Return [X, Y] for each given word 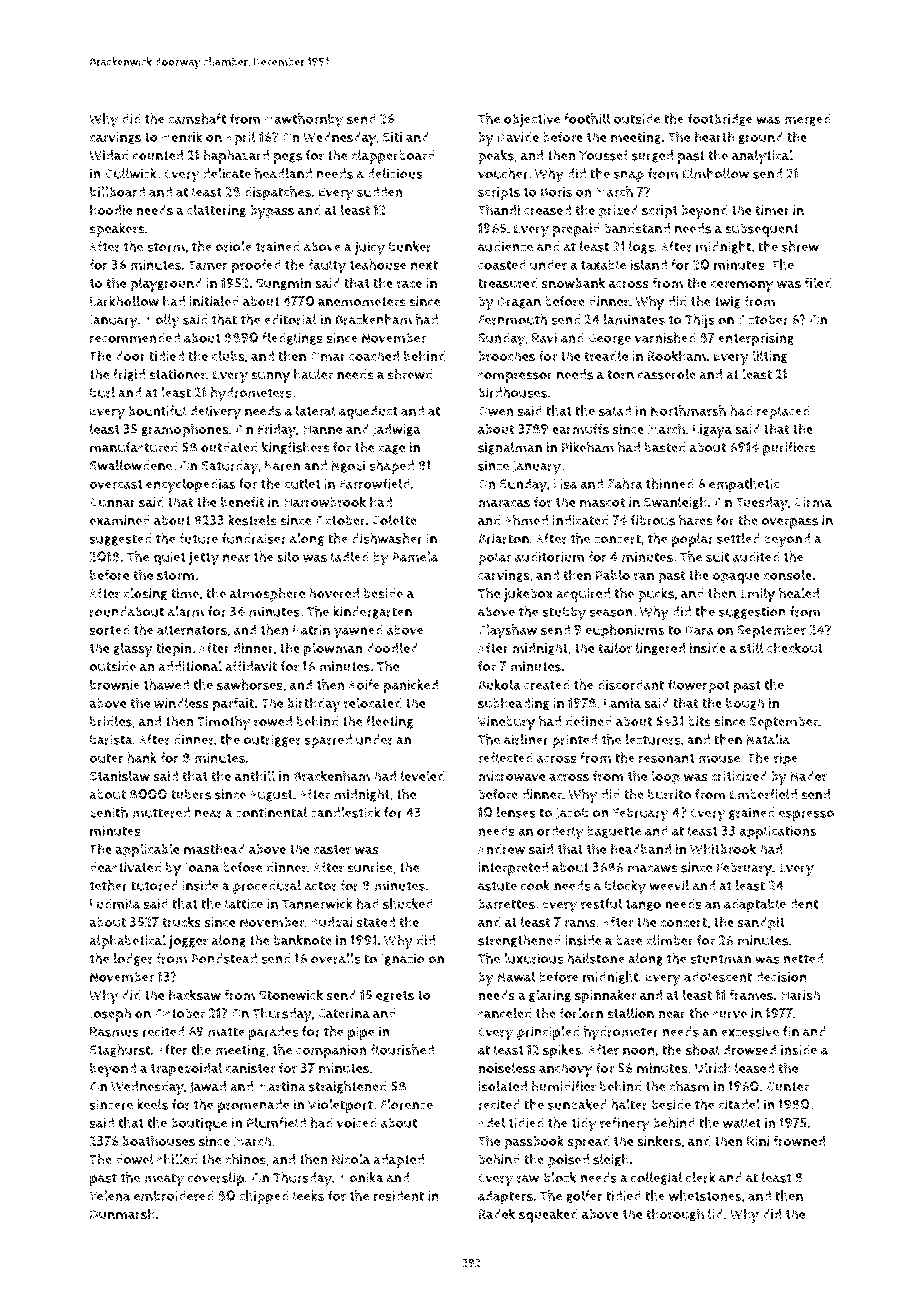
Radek [496, 1213]
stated [376, 922]
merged [807, 119]
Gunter [787, 1087]
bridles [111, 721]
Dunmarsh [122, 1214]
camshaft [197, 118]
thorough [675, 1215]
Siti [392, 137]
